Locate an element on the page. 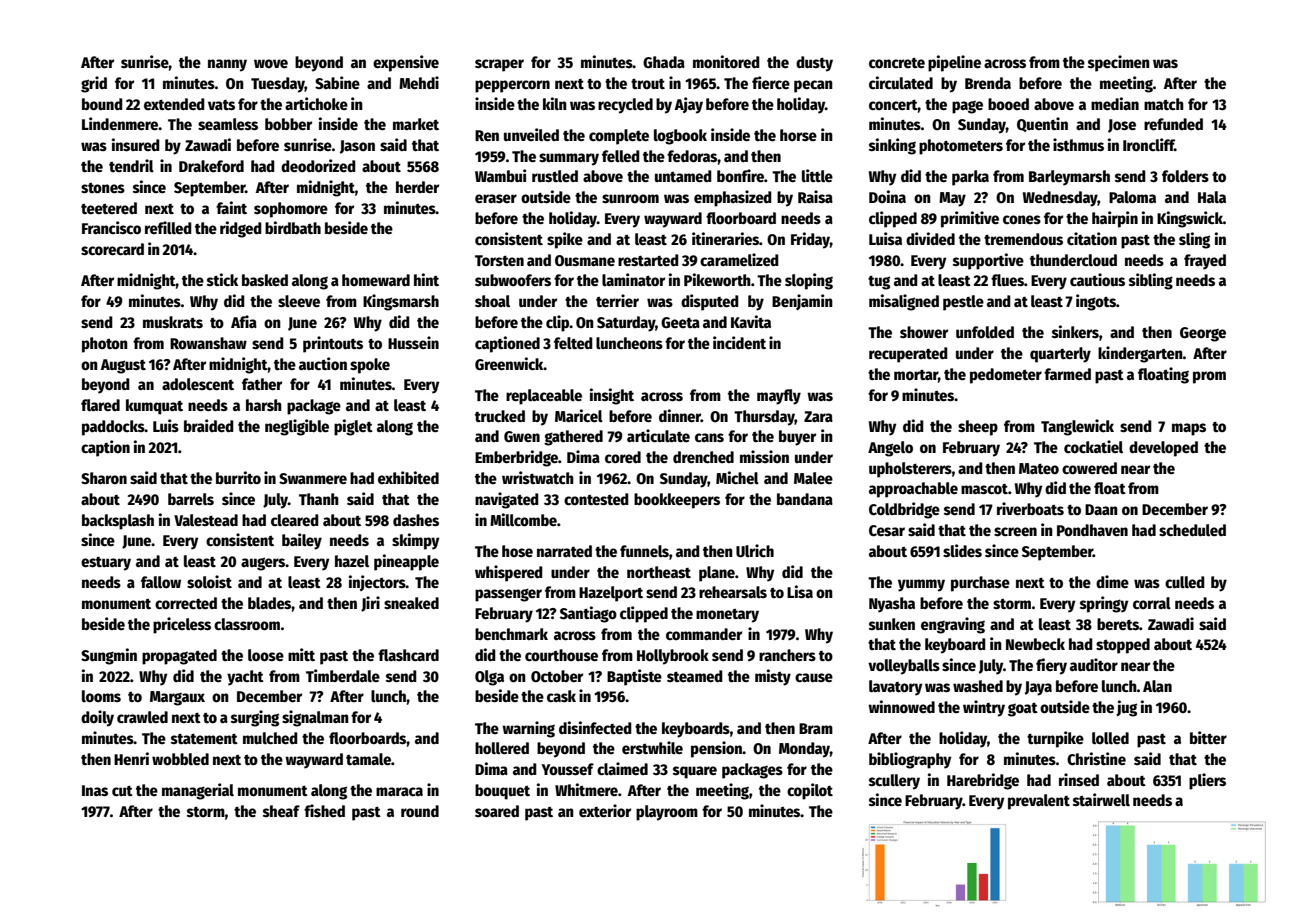  peppercorn is located at coordinates (512, 86).
